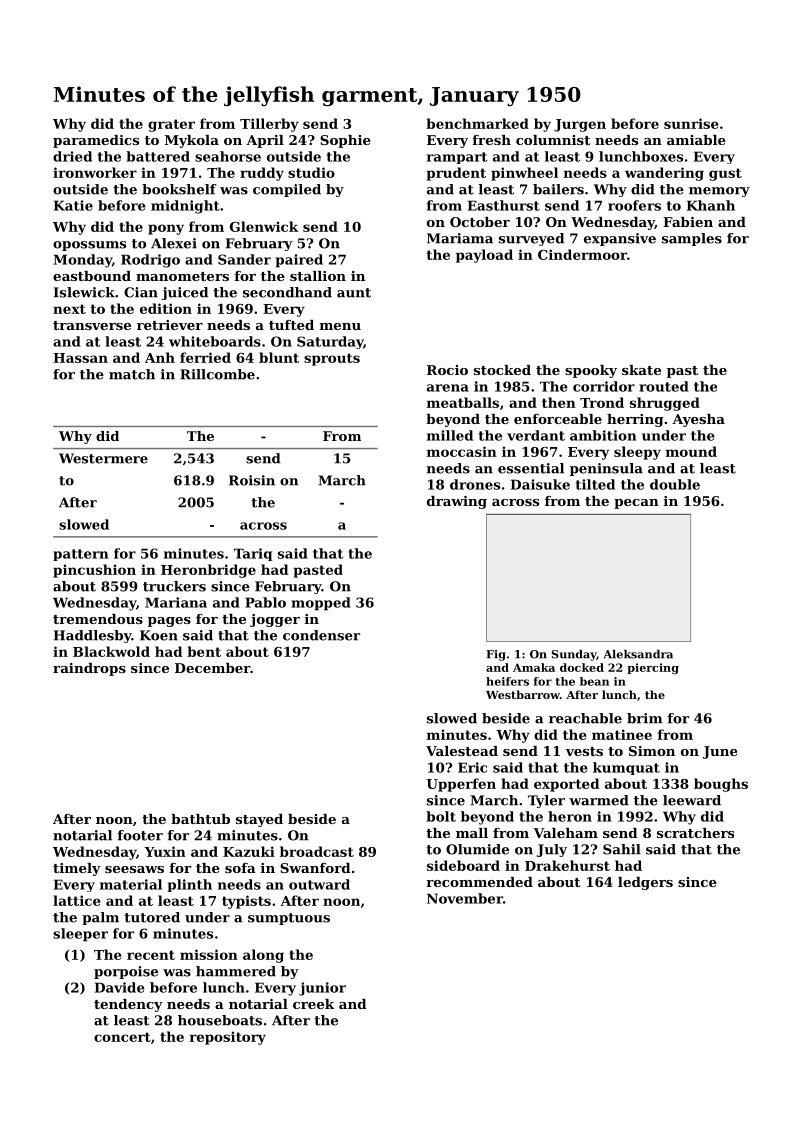 The width and height of the document is (804, 1141). I want to click on Westermere, so click(103, 458).
